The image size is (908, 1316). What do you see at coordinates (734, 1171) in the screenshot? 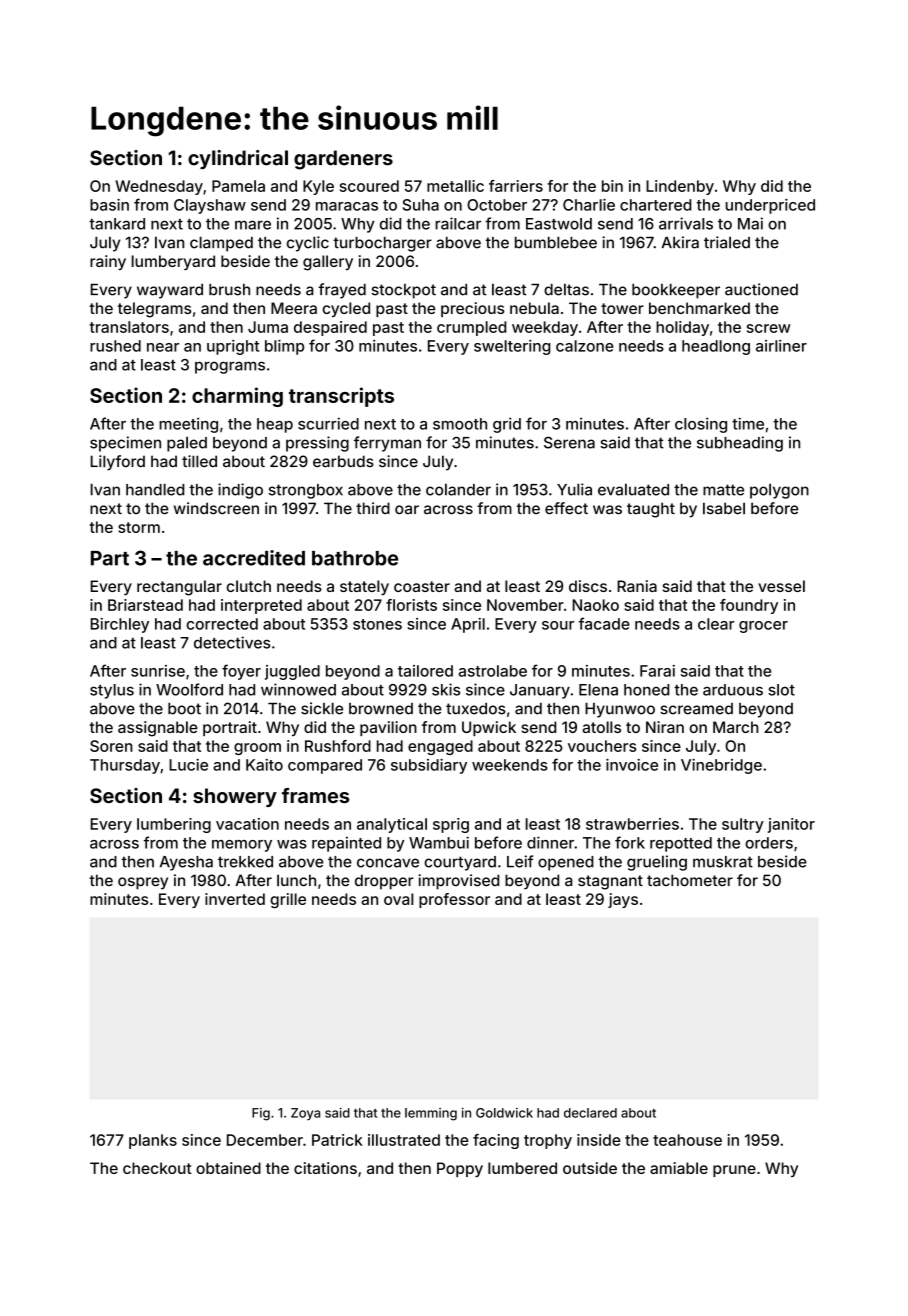
I see `prune` at bounding box center [734, 1171].
